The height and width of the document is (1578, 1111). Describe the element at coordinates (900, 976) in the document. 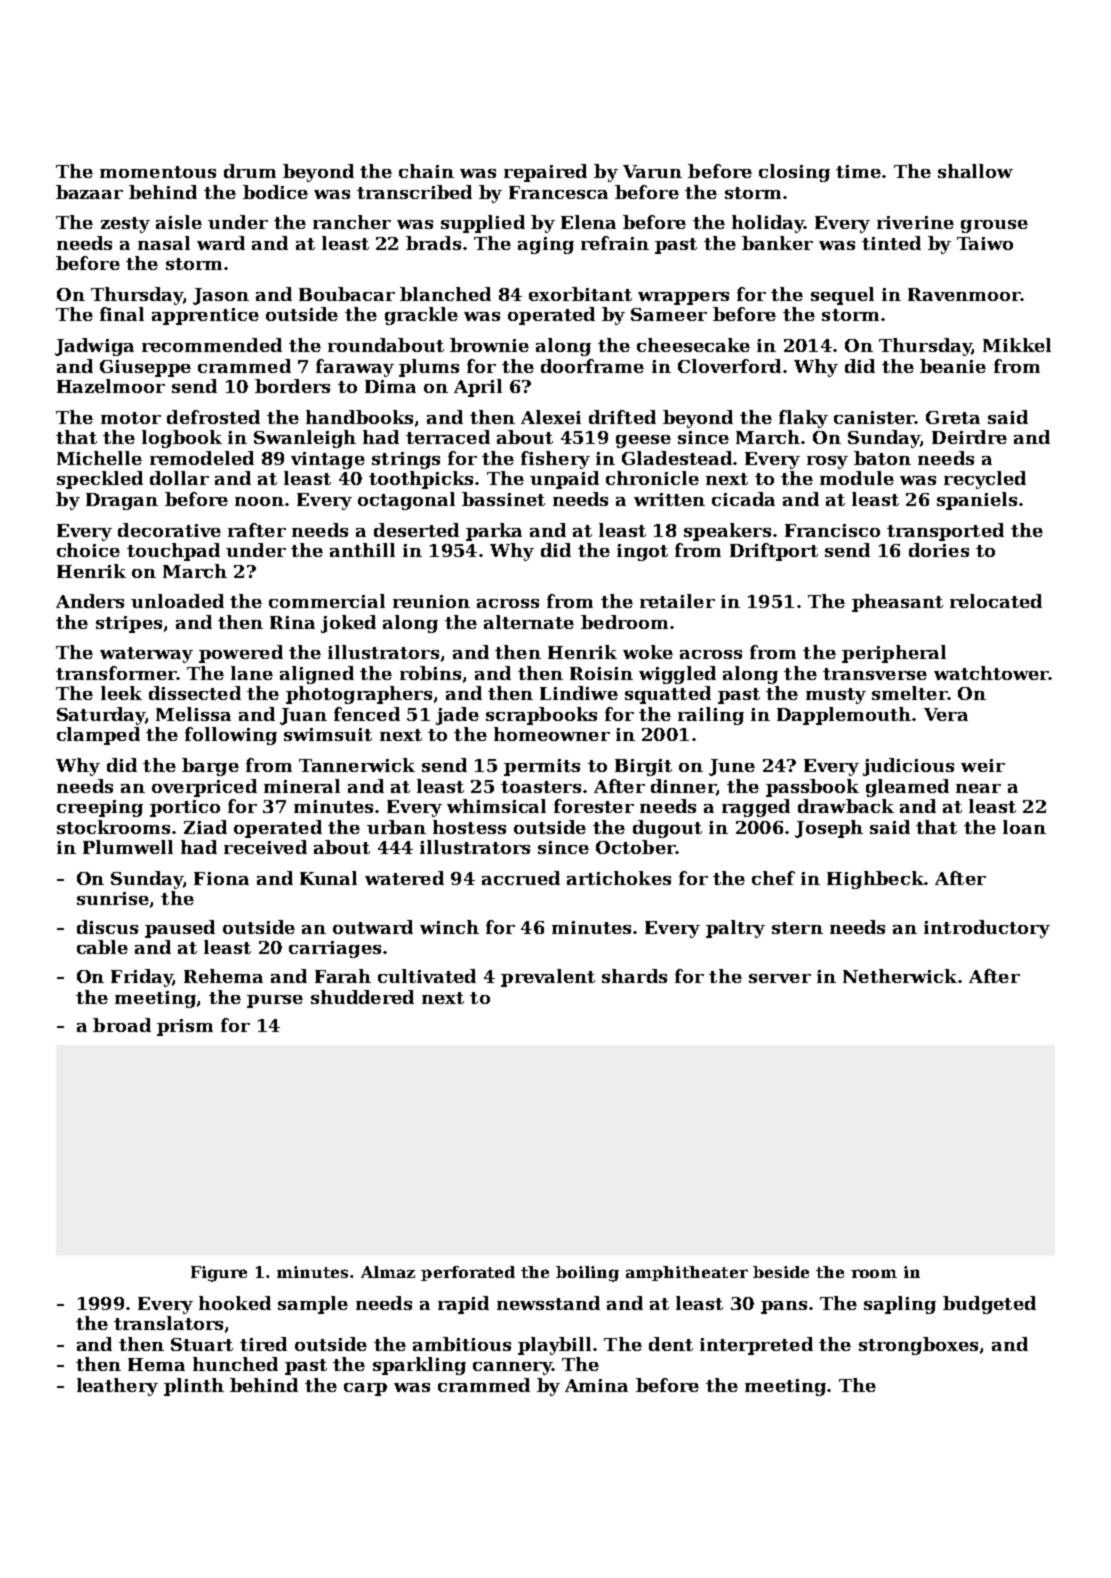

I see `Netherwick` at that location.
